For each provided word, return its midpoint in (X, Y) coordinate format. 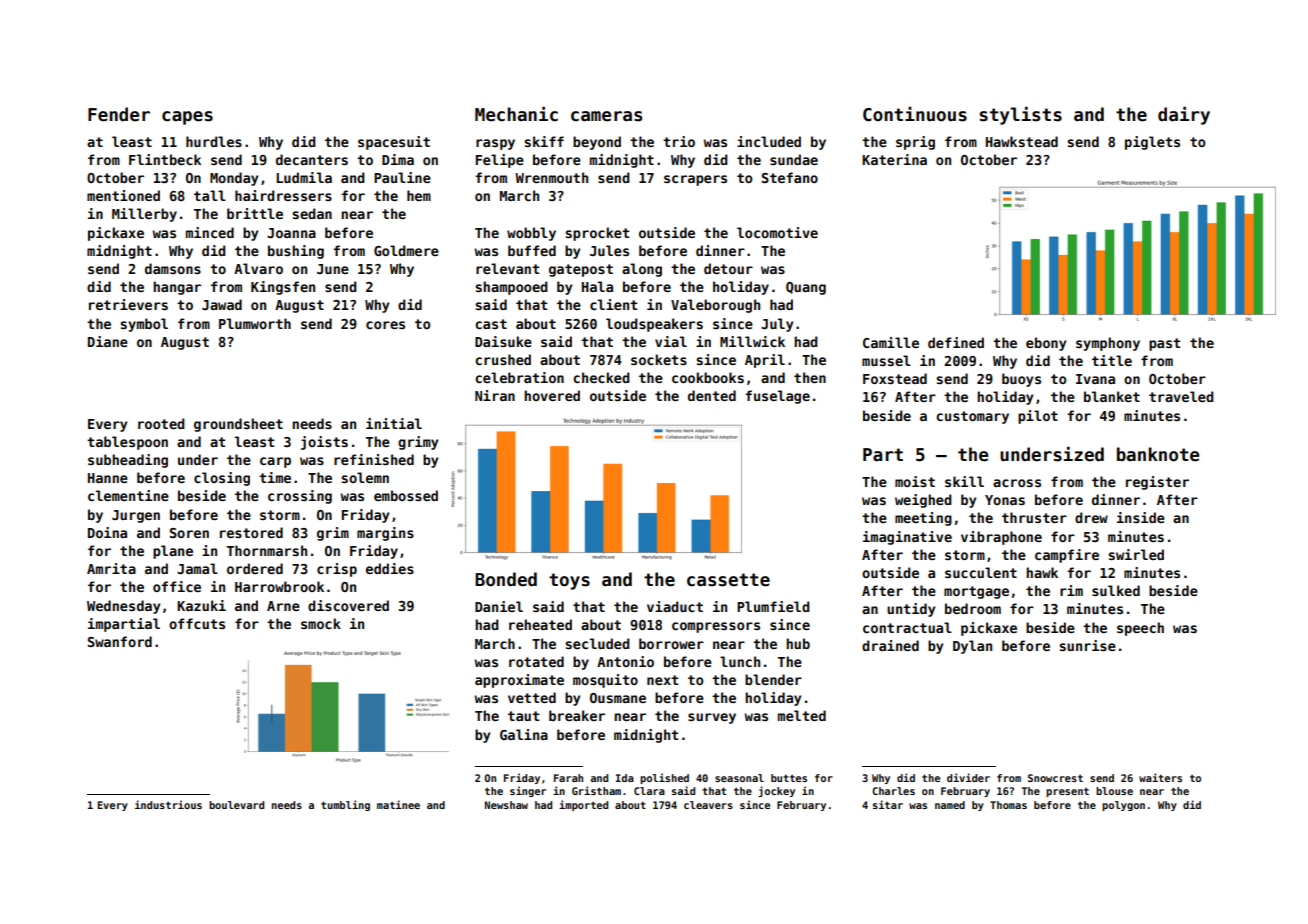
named (950, 805)
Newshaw (506, 805)
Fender (119, 114)
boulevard (236, 805)
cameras (606, 116)
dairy (1184, 115)
